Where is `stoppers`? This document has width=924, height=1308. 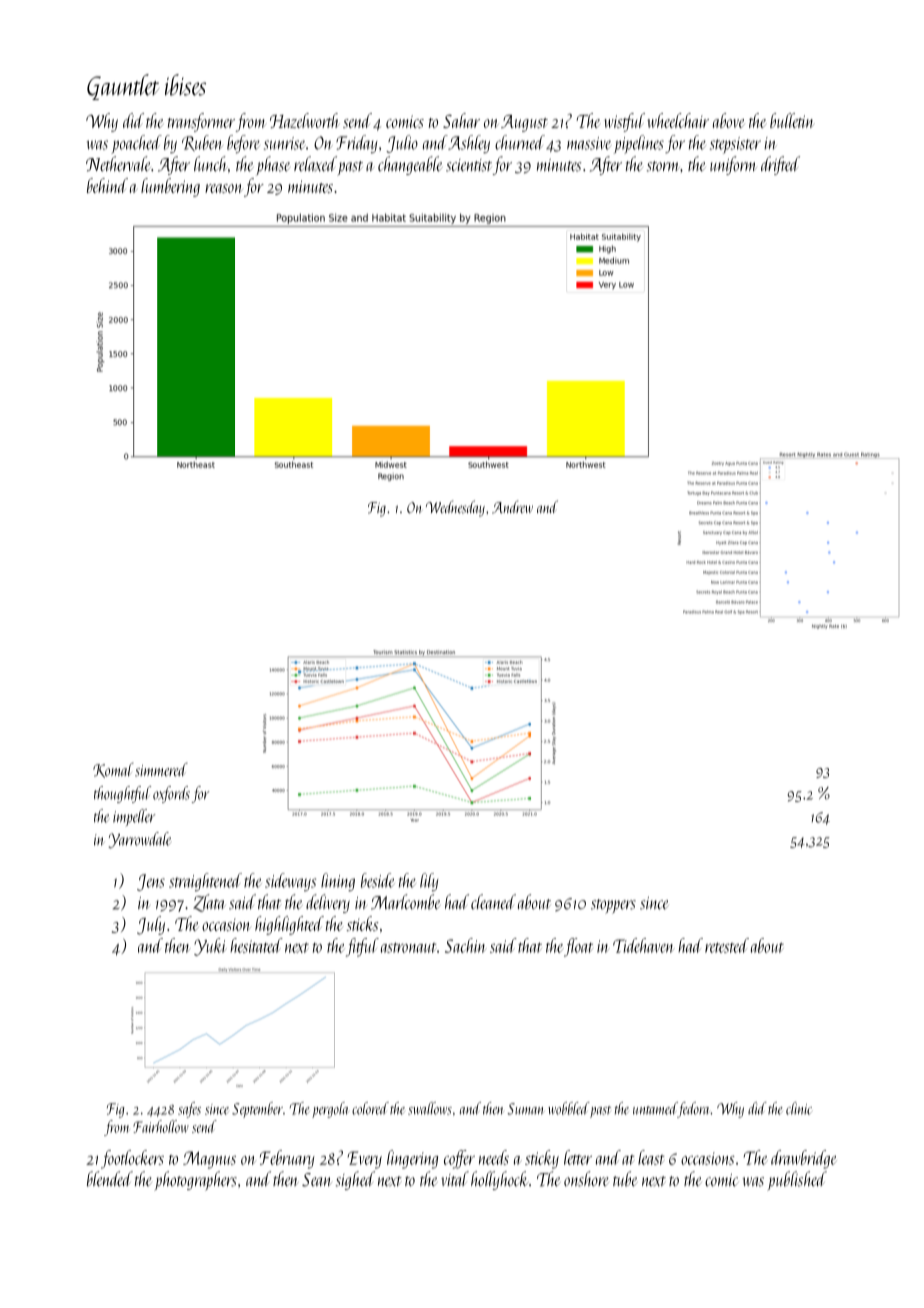
stoppers is located at coordinates (613, 906).
